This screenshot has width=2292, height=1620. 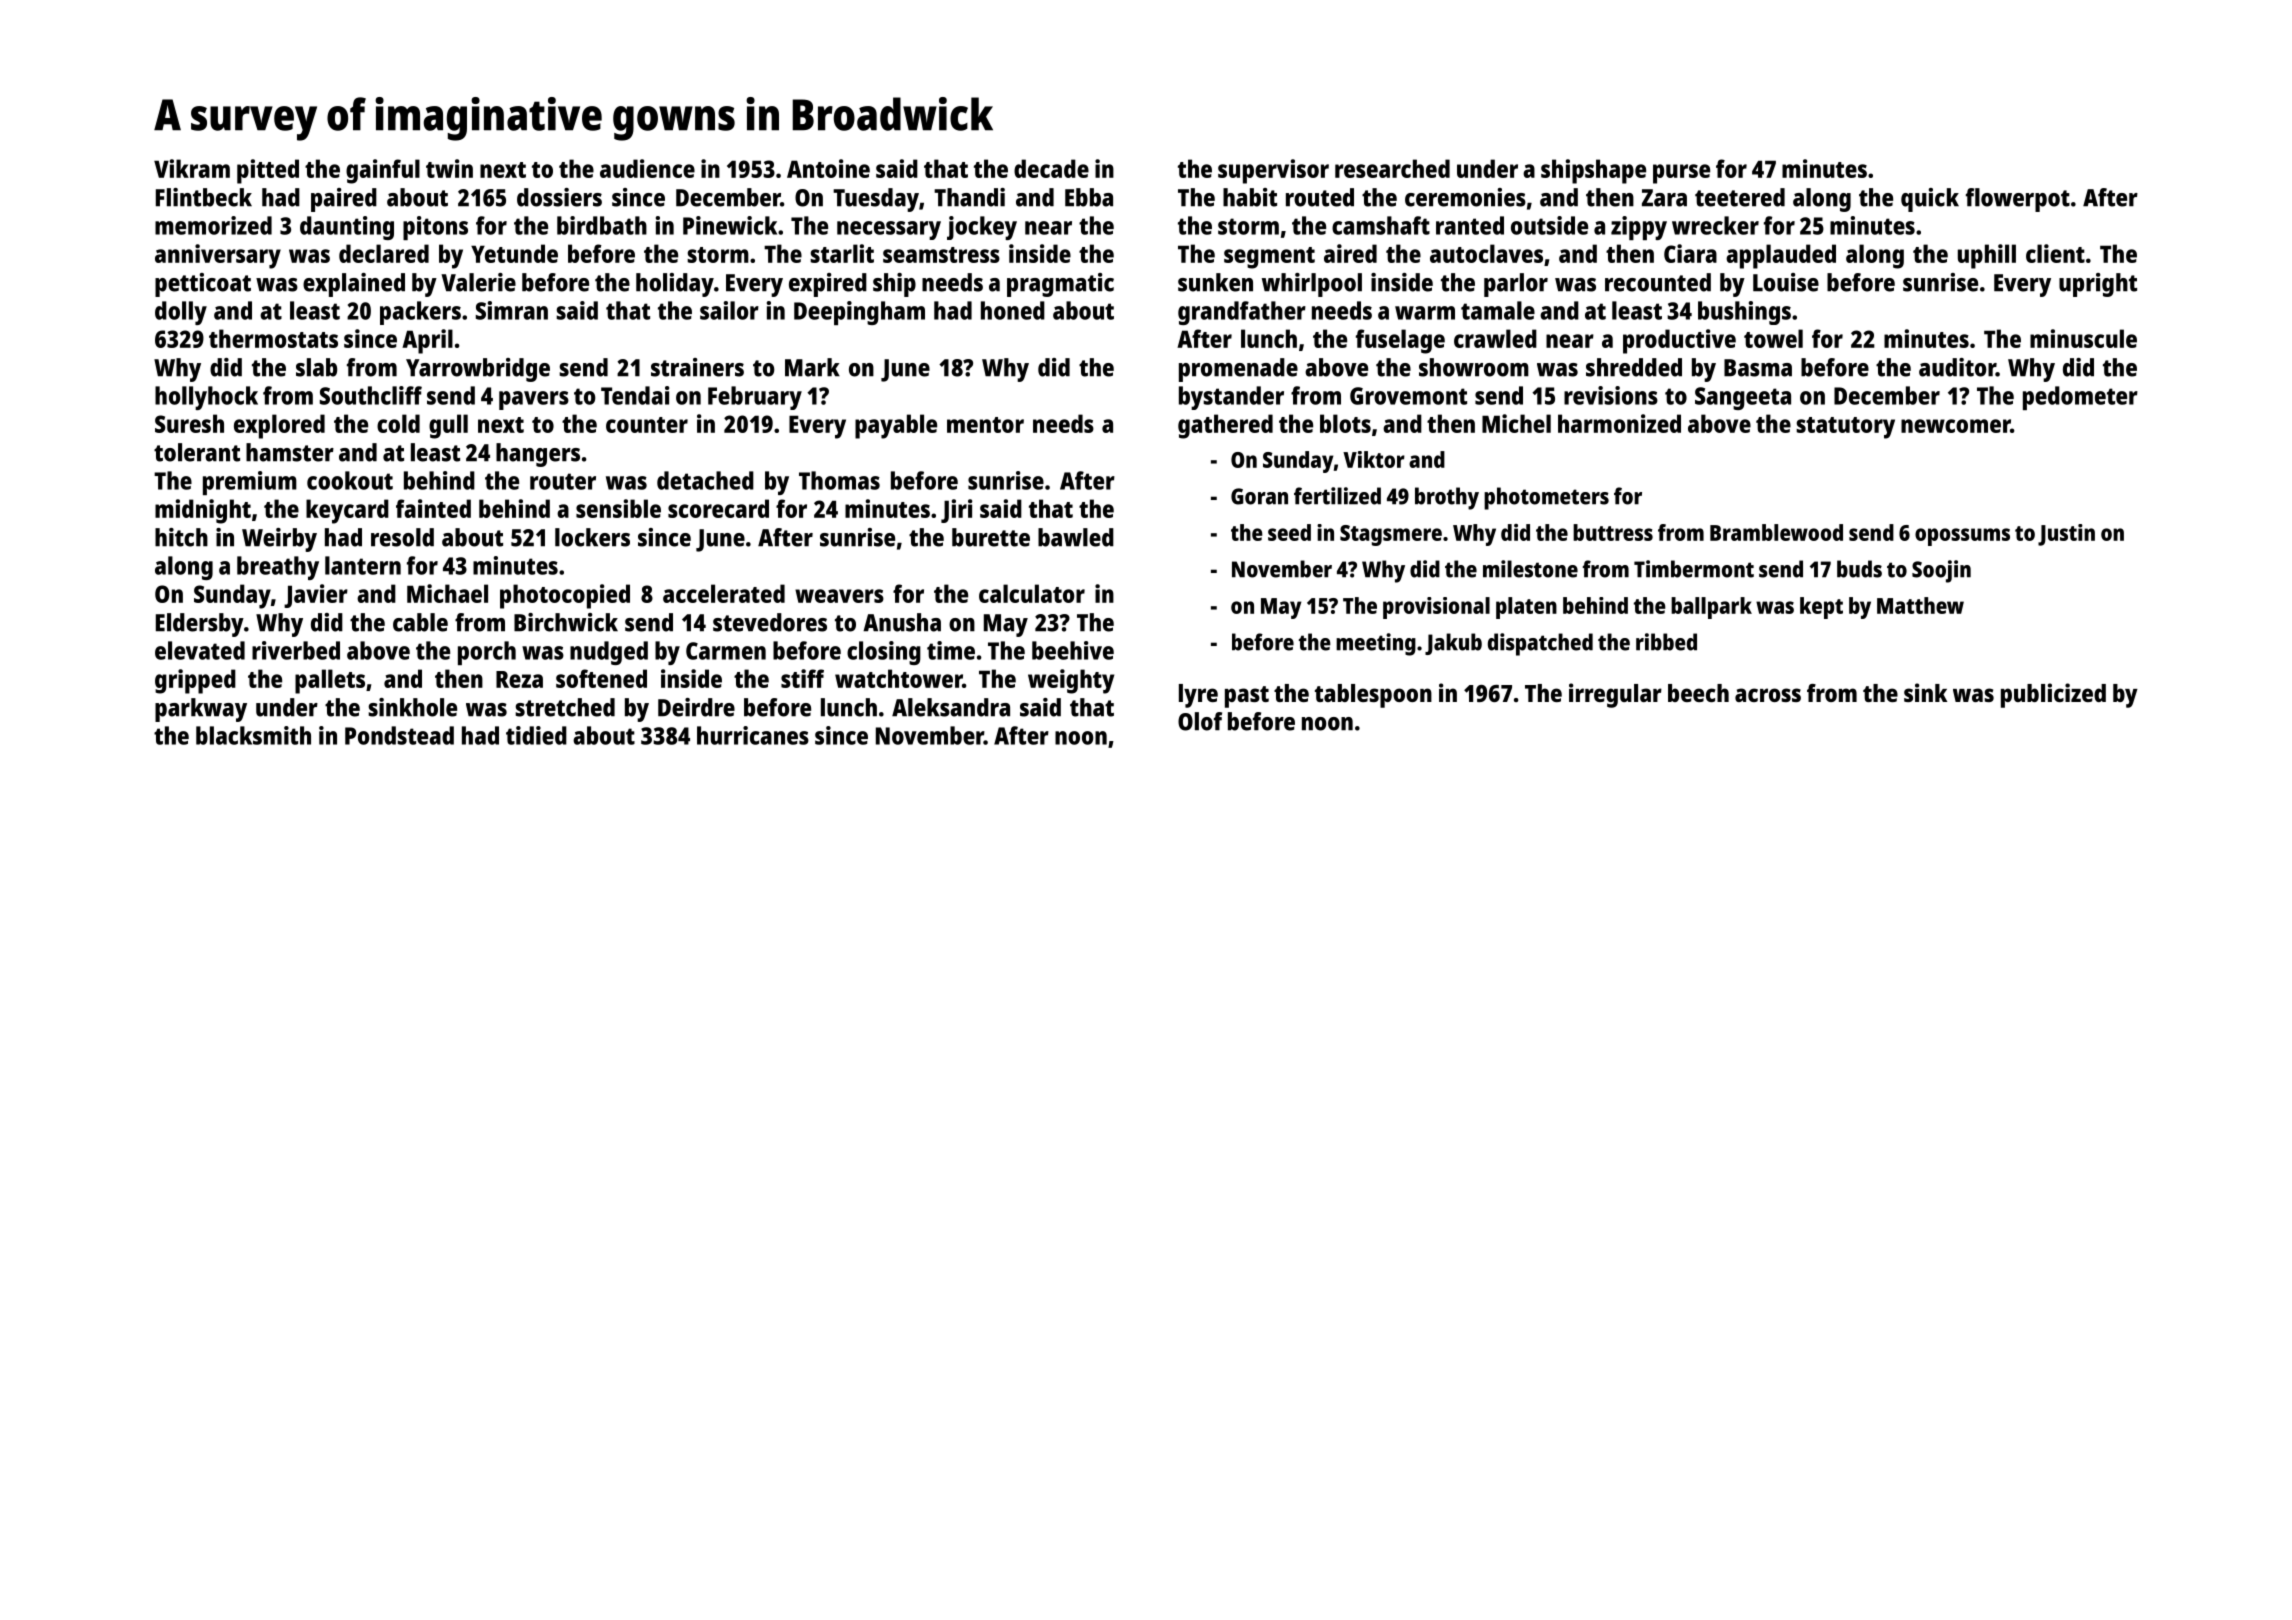 What do you see at coordinates (1768, 695) in the screenshot?
I see `across` at bounding box center [1768, 695].
